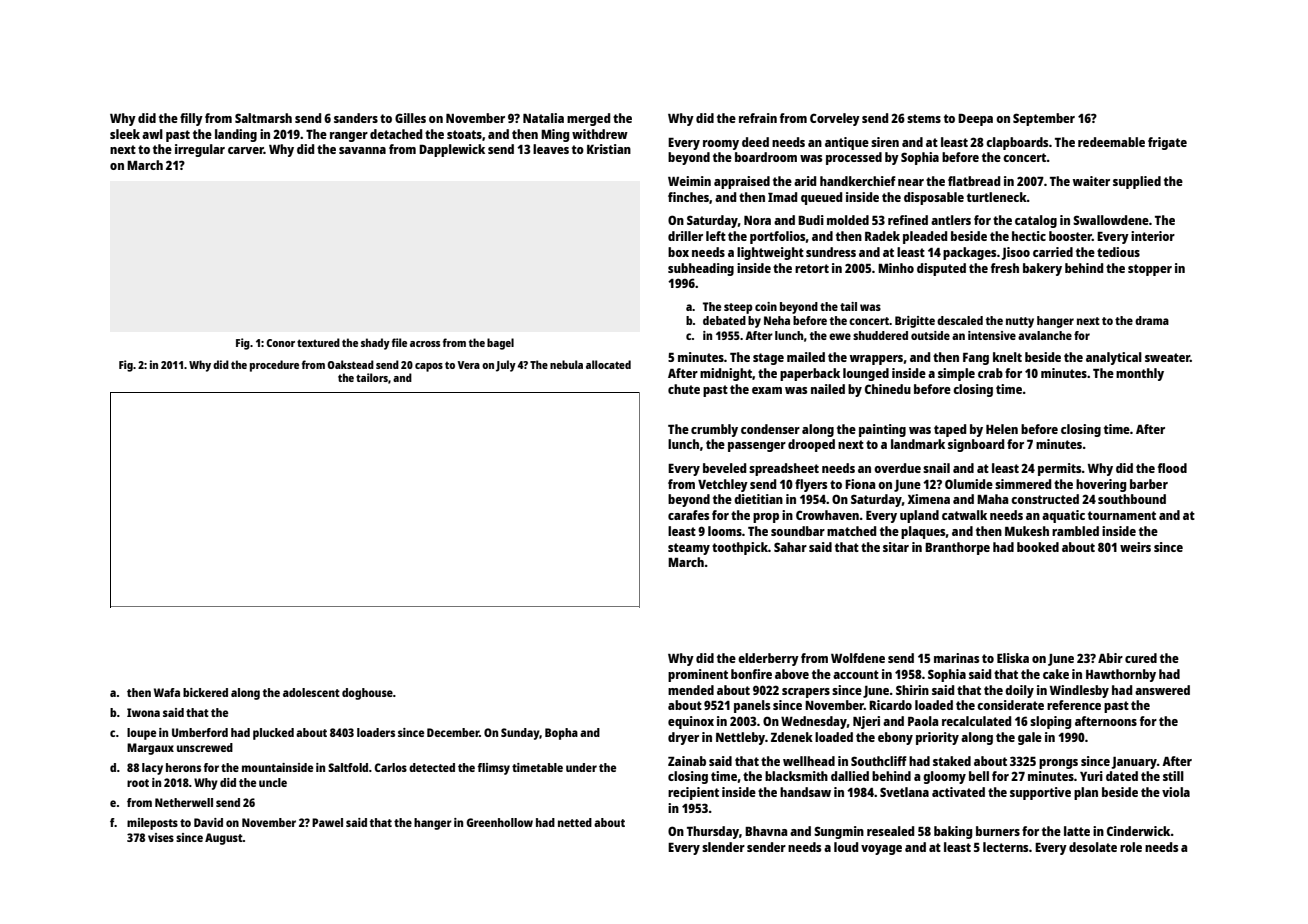  I want to click on refrain, so click(758, 118).
